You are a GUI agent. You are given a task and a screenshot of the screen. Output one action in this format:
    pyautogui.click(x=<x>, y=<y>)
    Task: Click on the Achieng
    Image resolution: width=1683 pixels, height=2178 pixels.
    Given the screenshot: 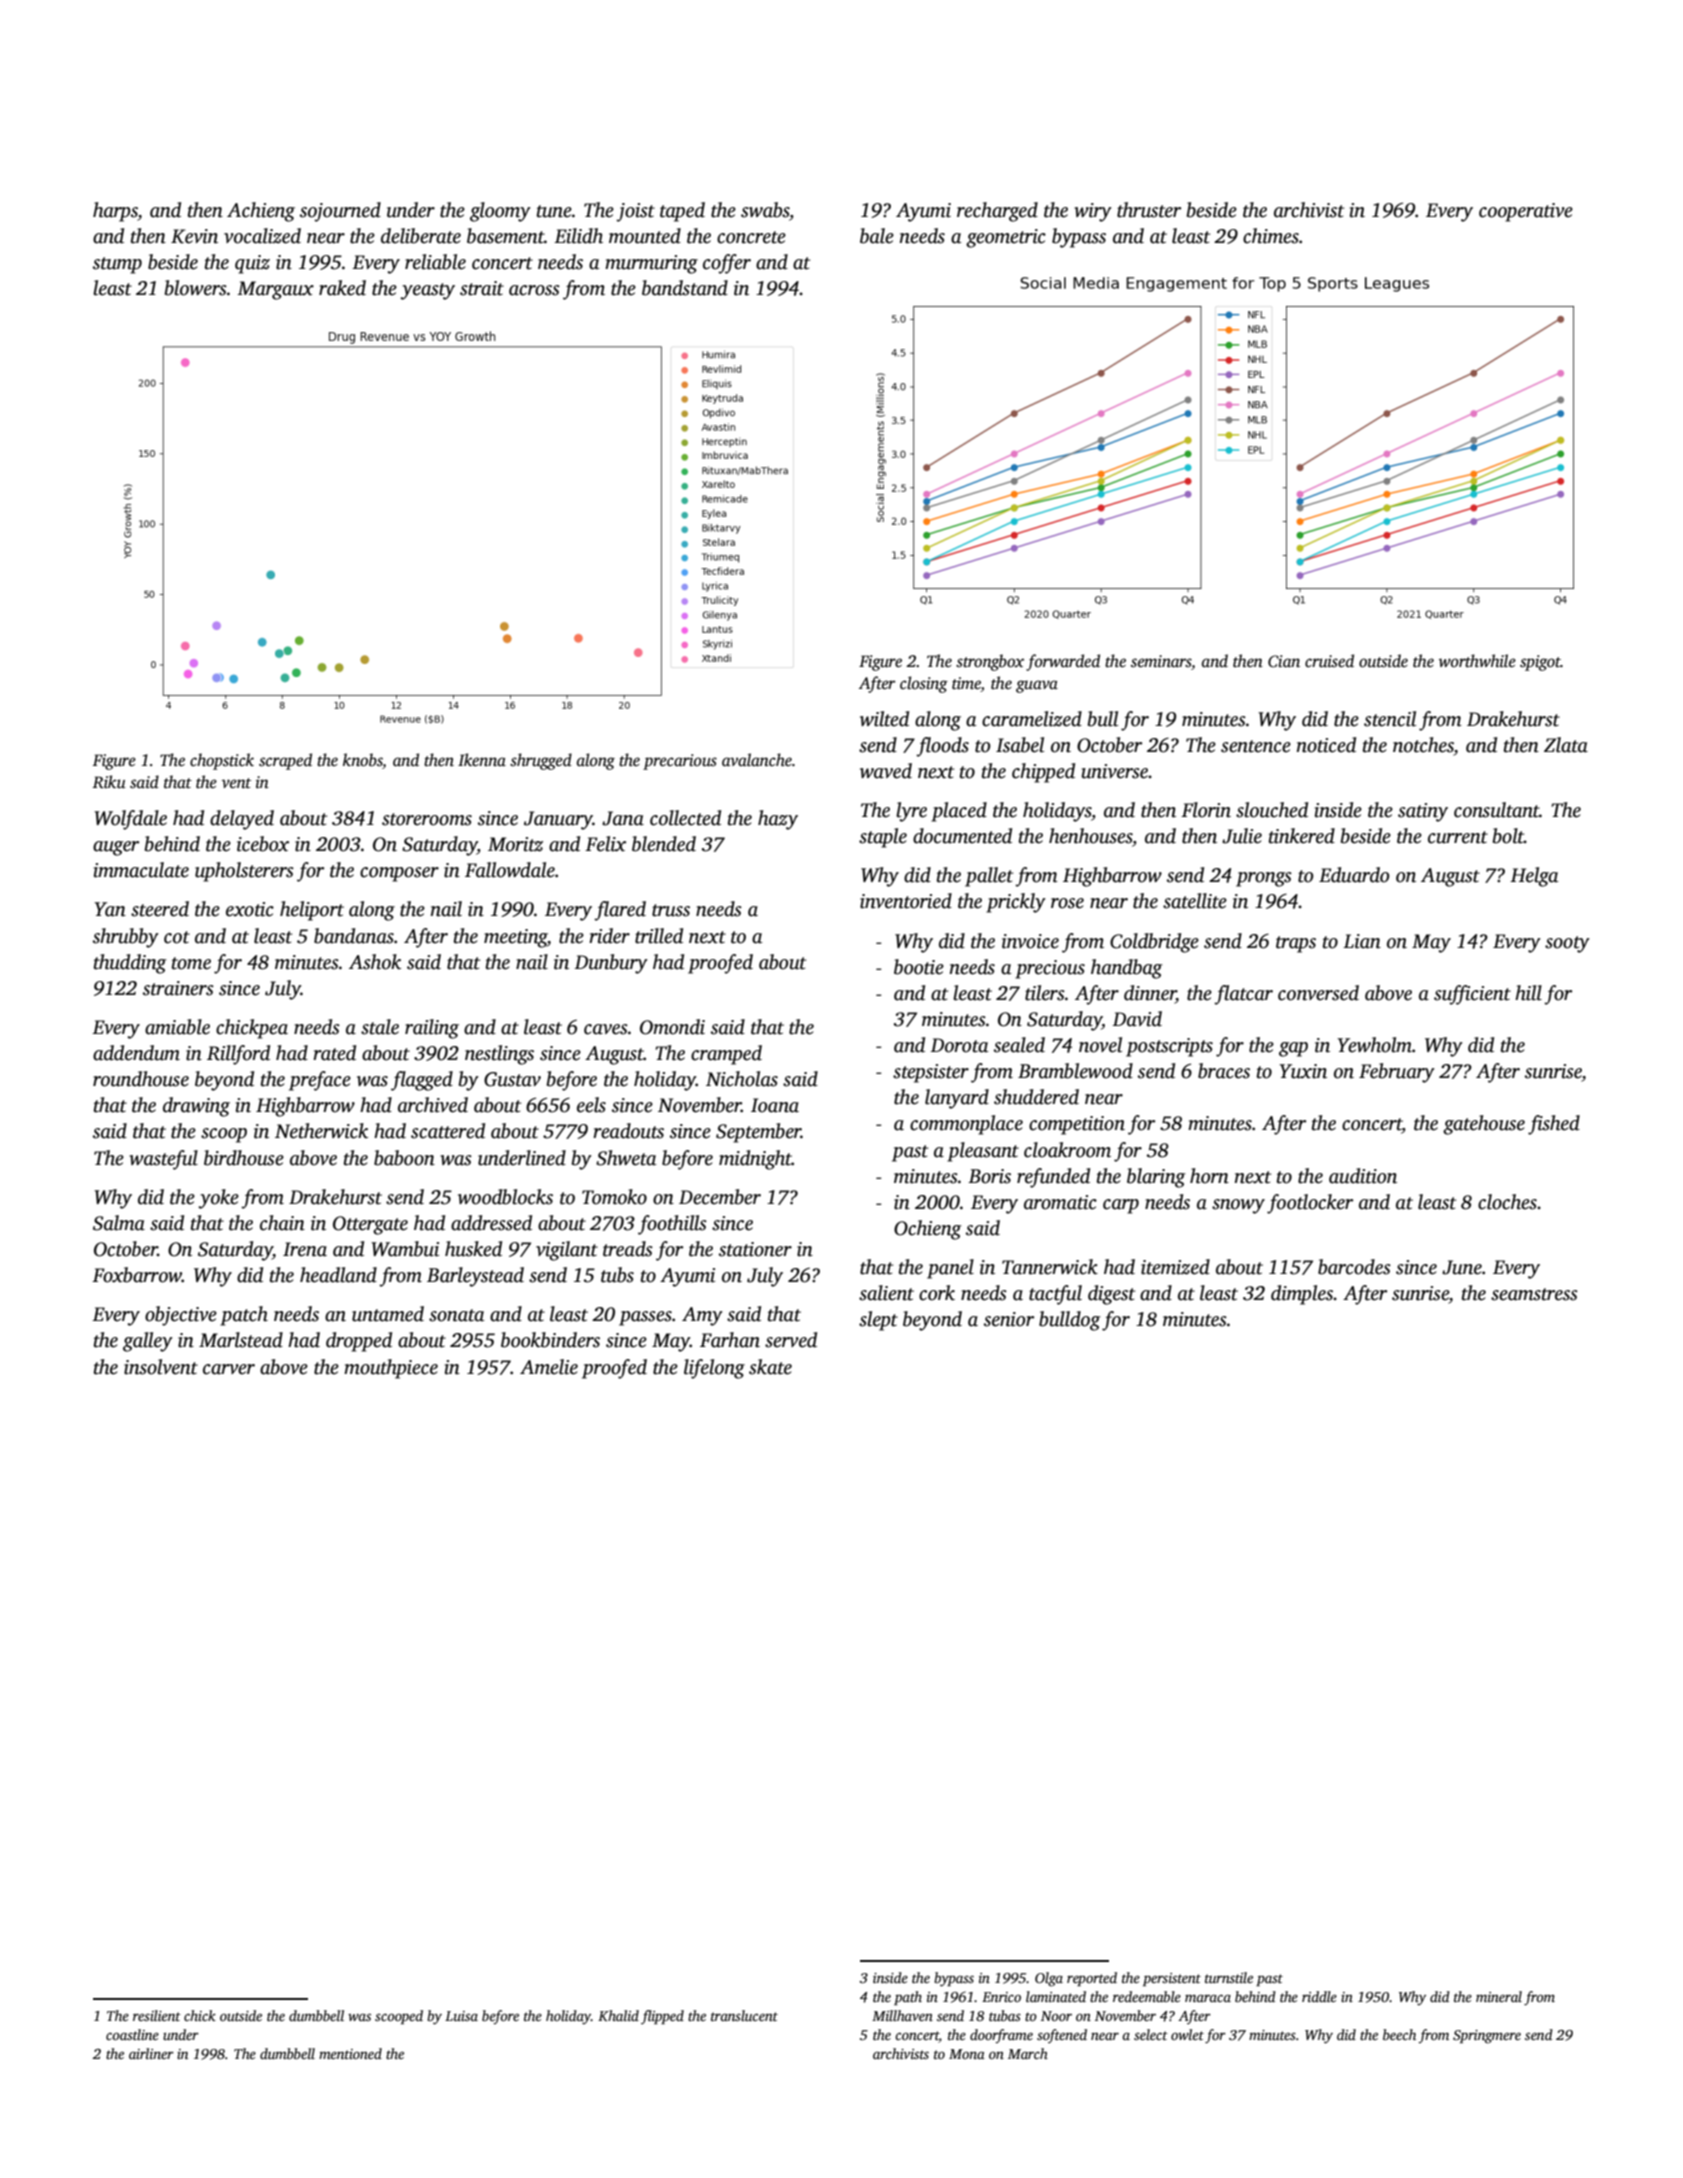 What is the action you would take?
    pyautogui.click(x=261, y=212)
